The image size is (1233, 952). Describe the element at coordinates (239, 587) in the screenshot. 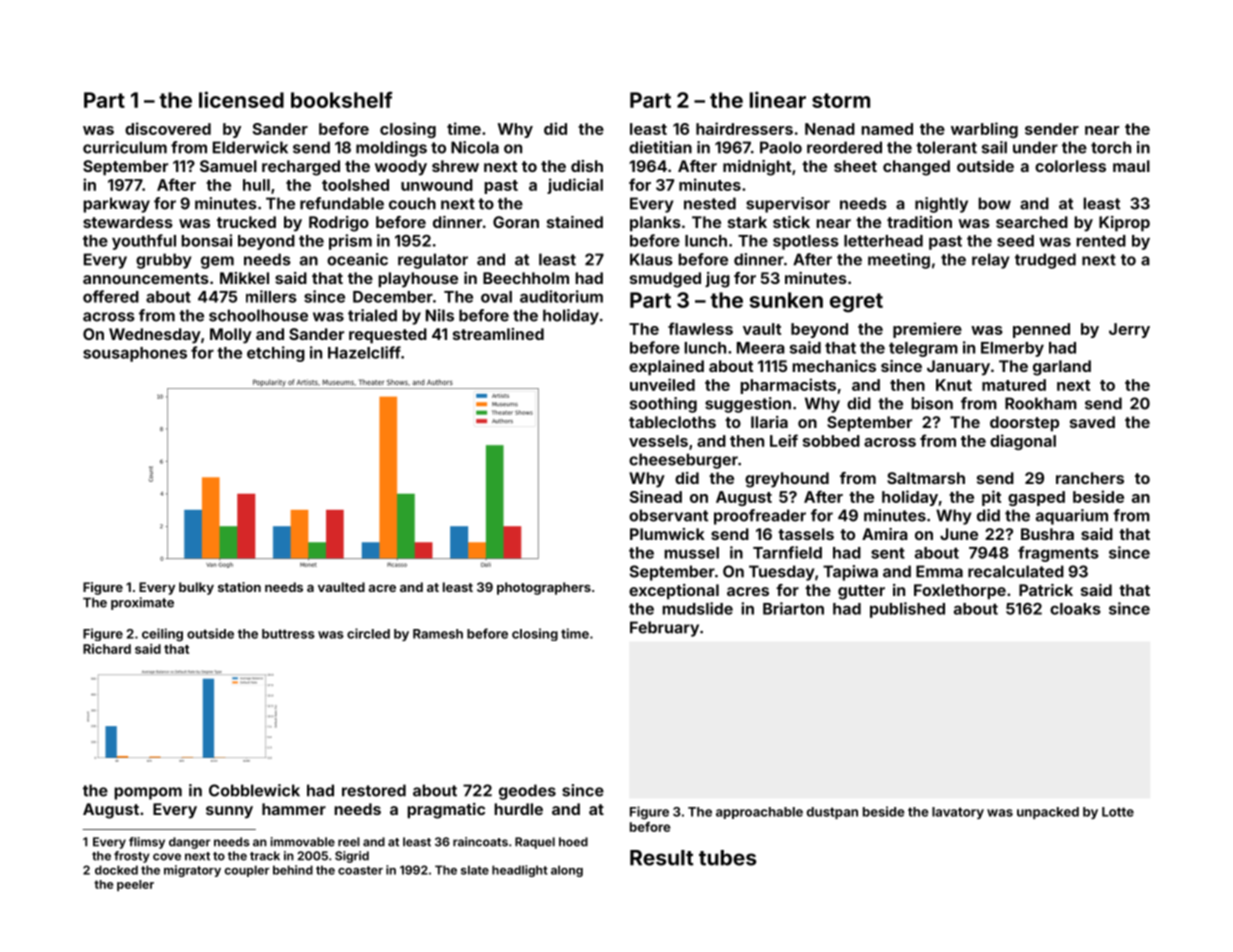

I see `station` at that location.
